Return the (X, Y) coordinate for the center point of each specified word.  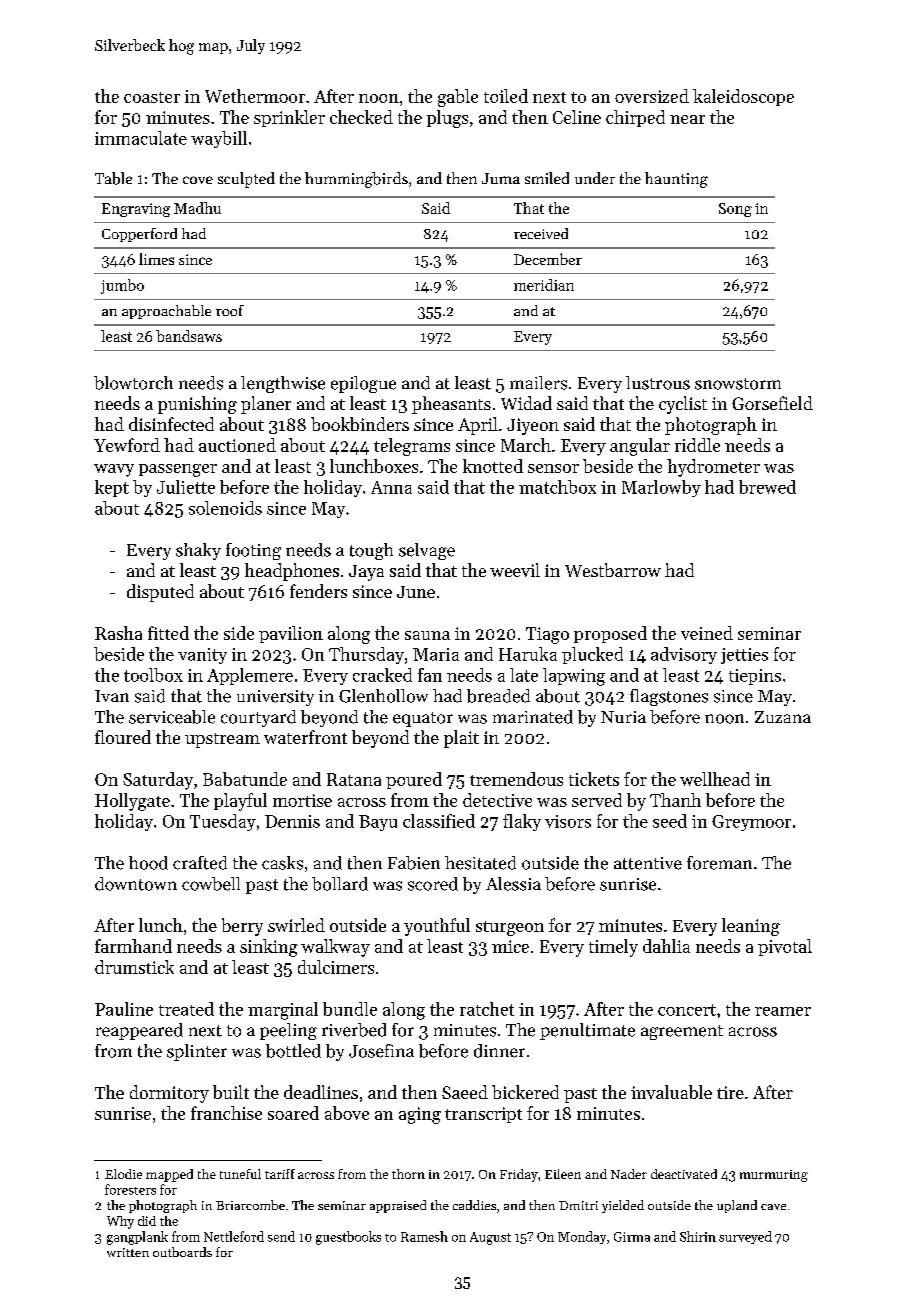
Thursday (366, 655)
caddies (474, 1205)
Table (113, 178)
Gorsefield (772, 403)
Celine (577, 117)
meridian (544, 285)
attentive (648, 863)
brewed (767, 487)
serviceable (172, 717)
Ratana (354, 779)
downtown (136, 884)
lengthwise (283, 384)
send (281, 1236)
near (687, 119)
